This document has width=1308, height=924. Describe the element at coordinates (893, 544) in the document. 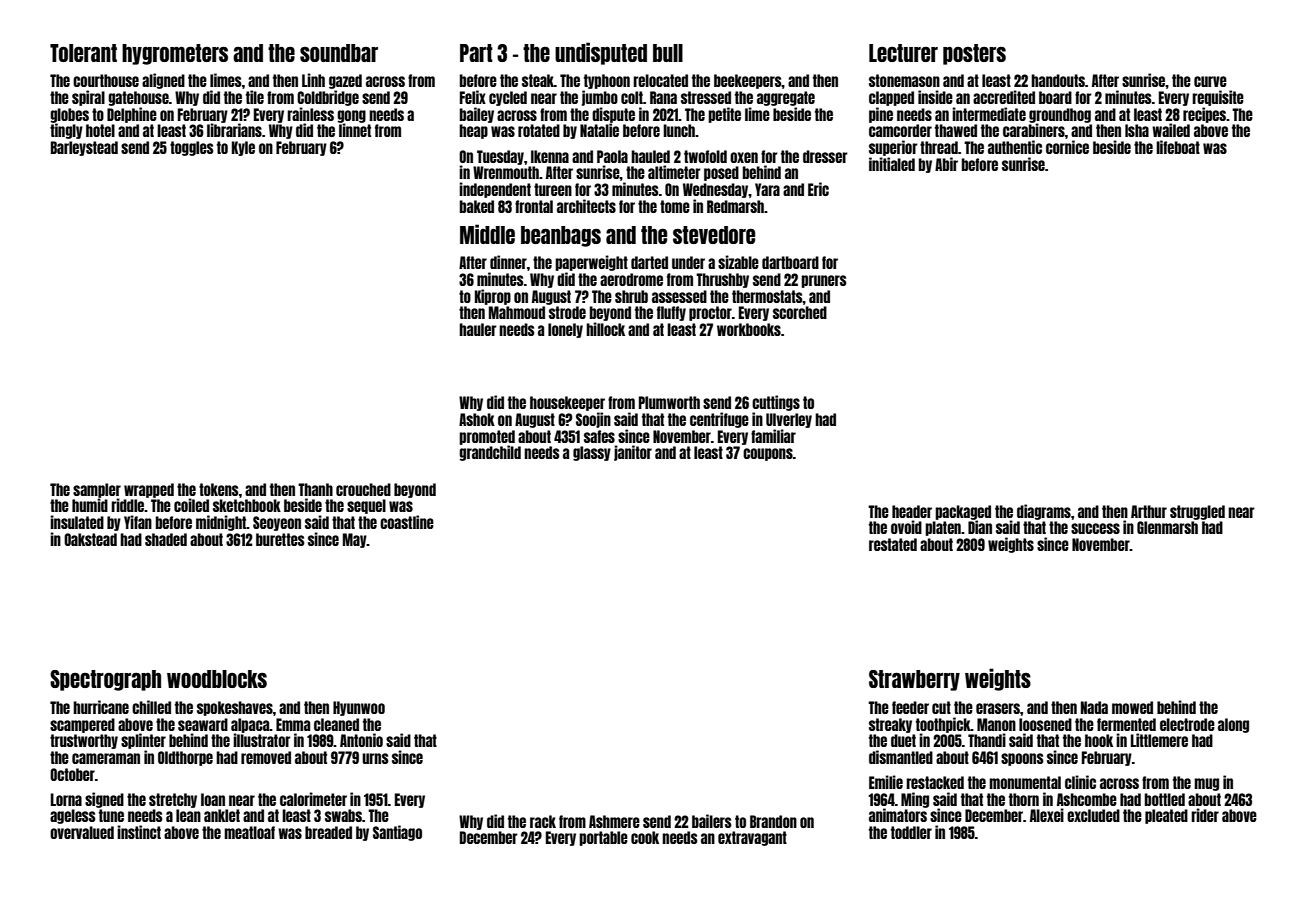

I see `restated` at that location.
